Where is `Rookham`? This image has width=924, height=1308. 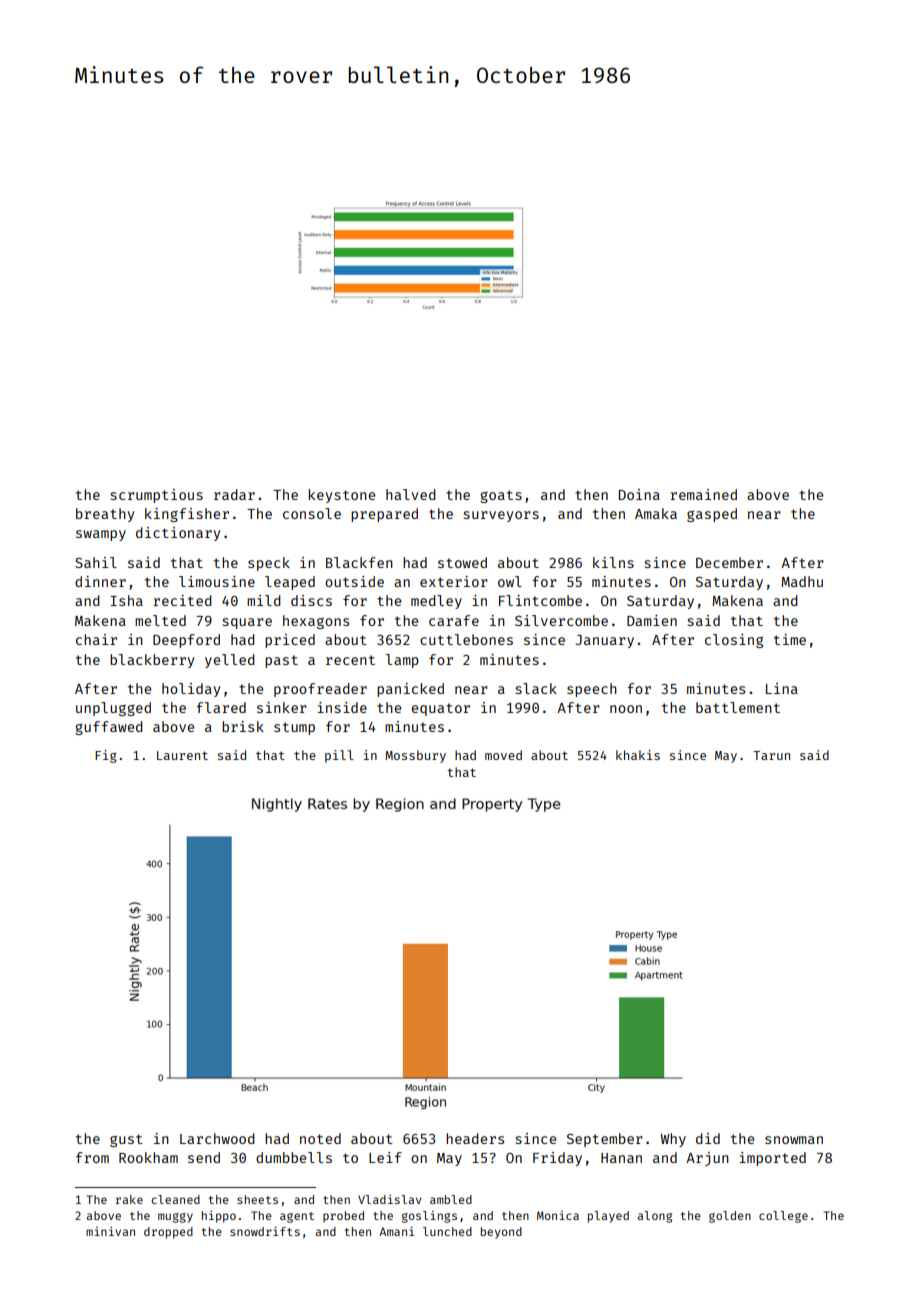 Rookham is located at coordinates (148, 1157).
